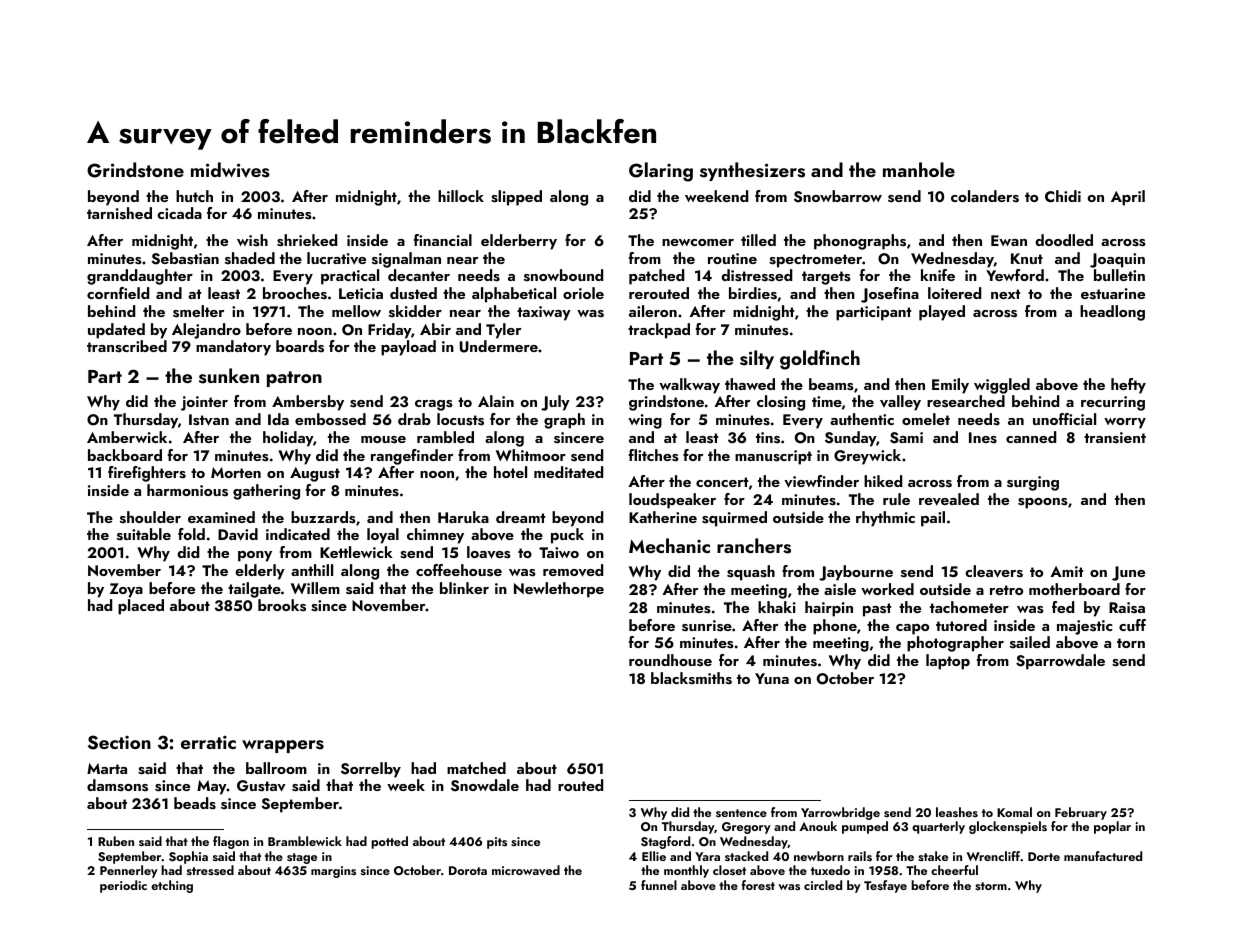 This document has width=1233, height=952. I want to click on estuarine, so click(1113, 294).
